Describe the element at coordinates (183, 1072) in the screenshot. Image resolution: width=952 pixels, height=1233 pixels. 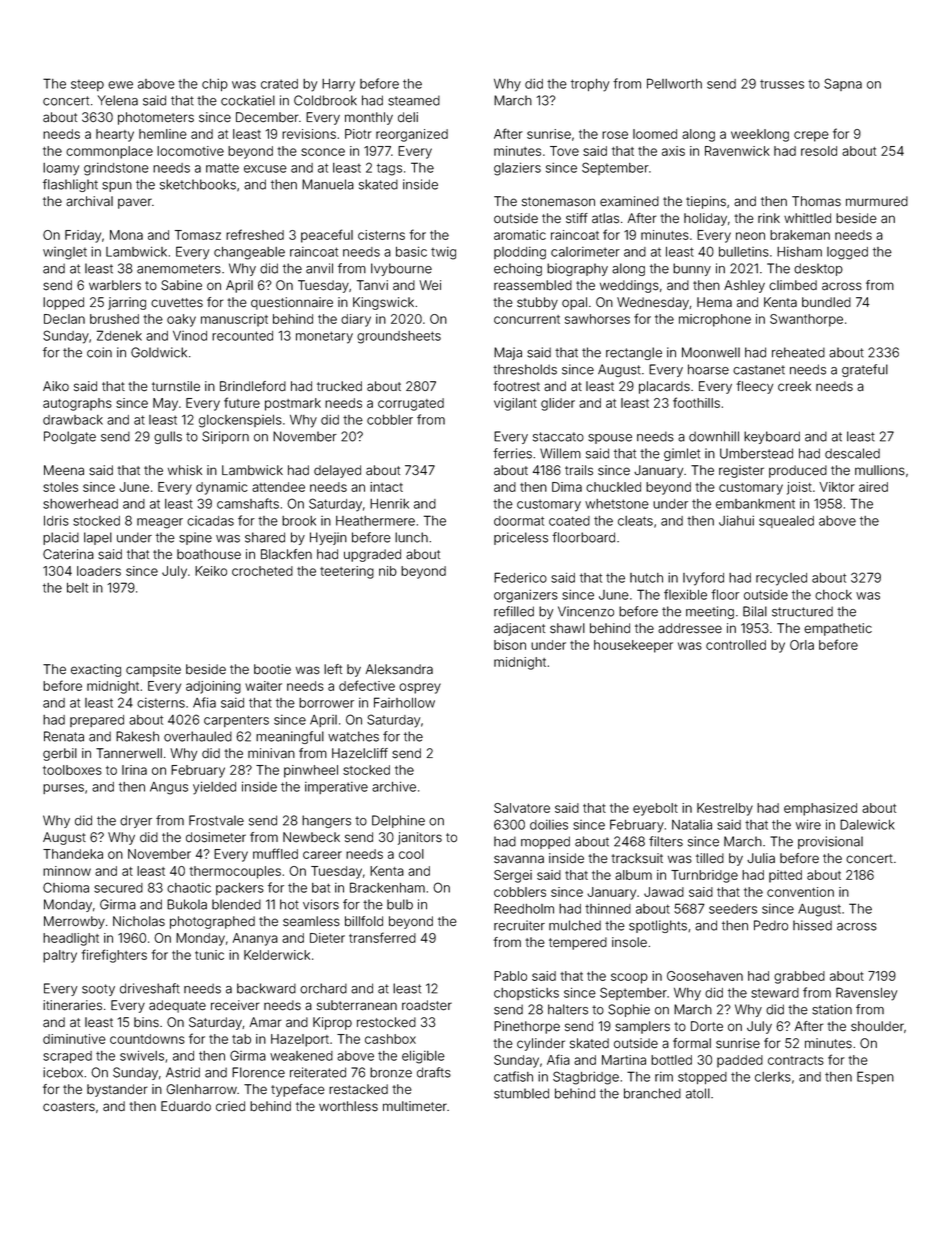
I see `Astrid` at that location.
